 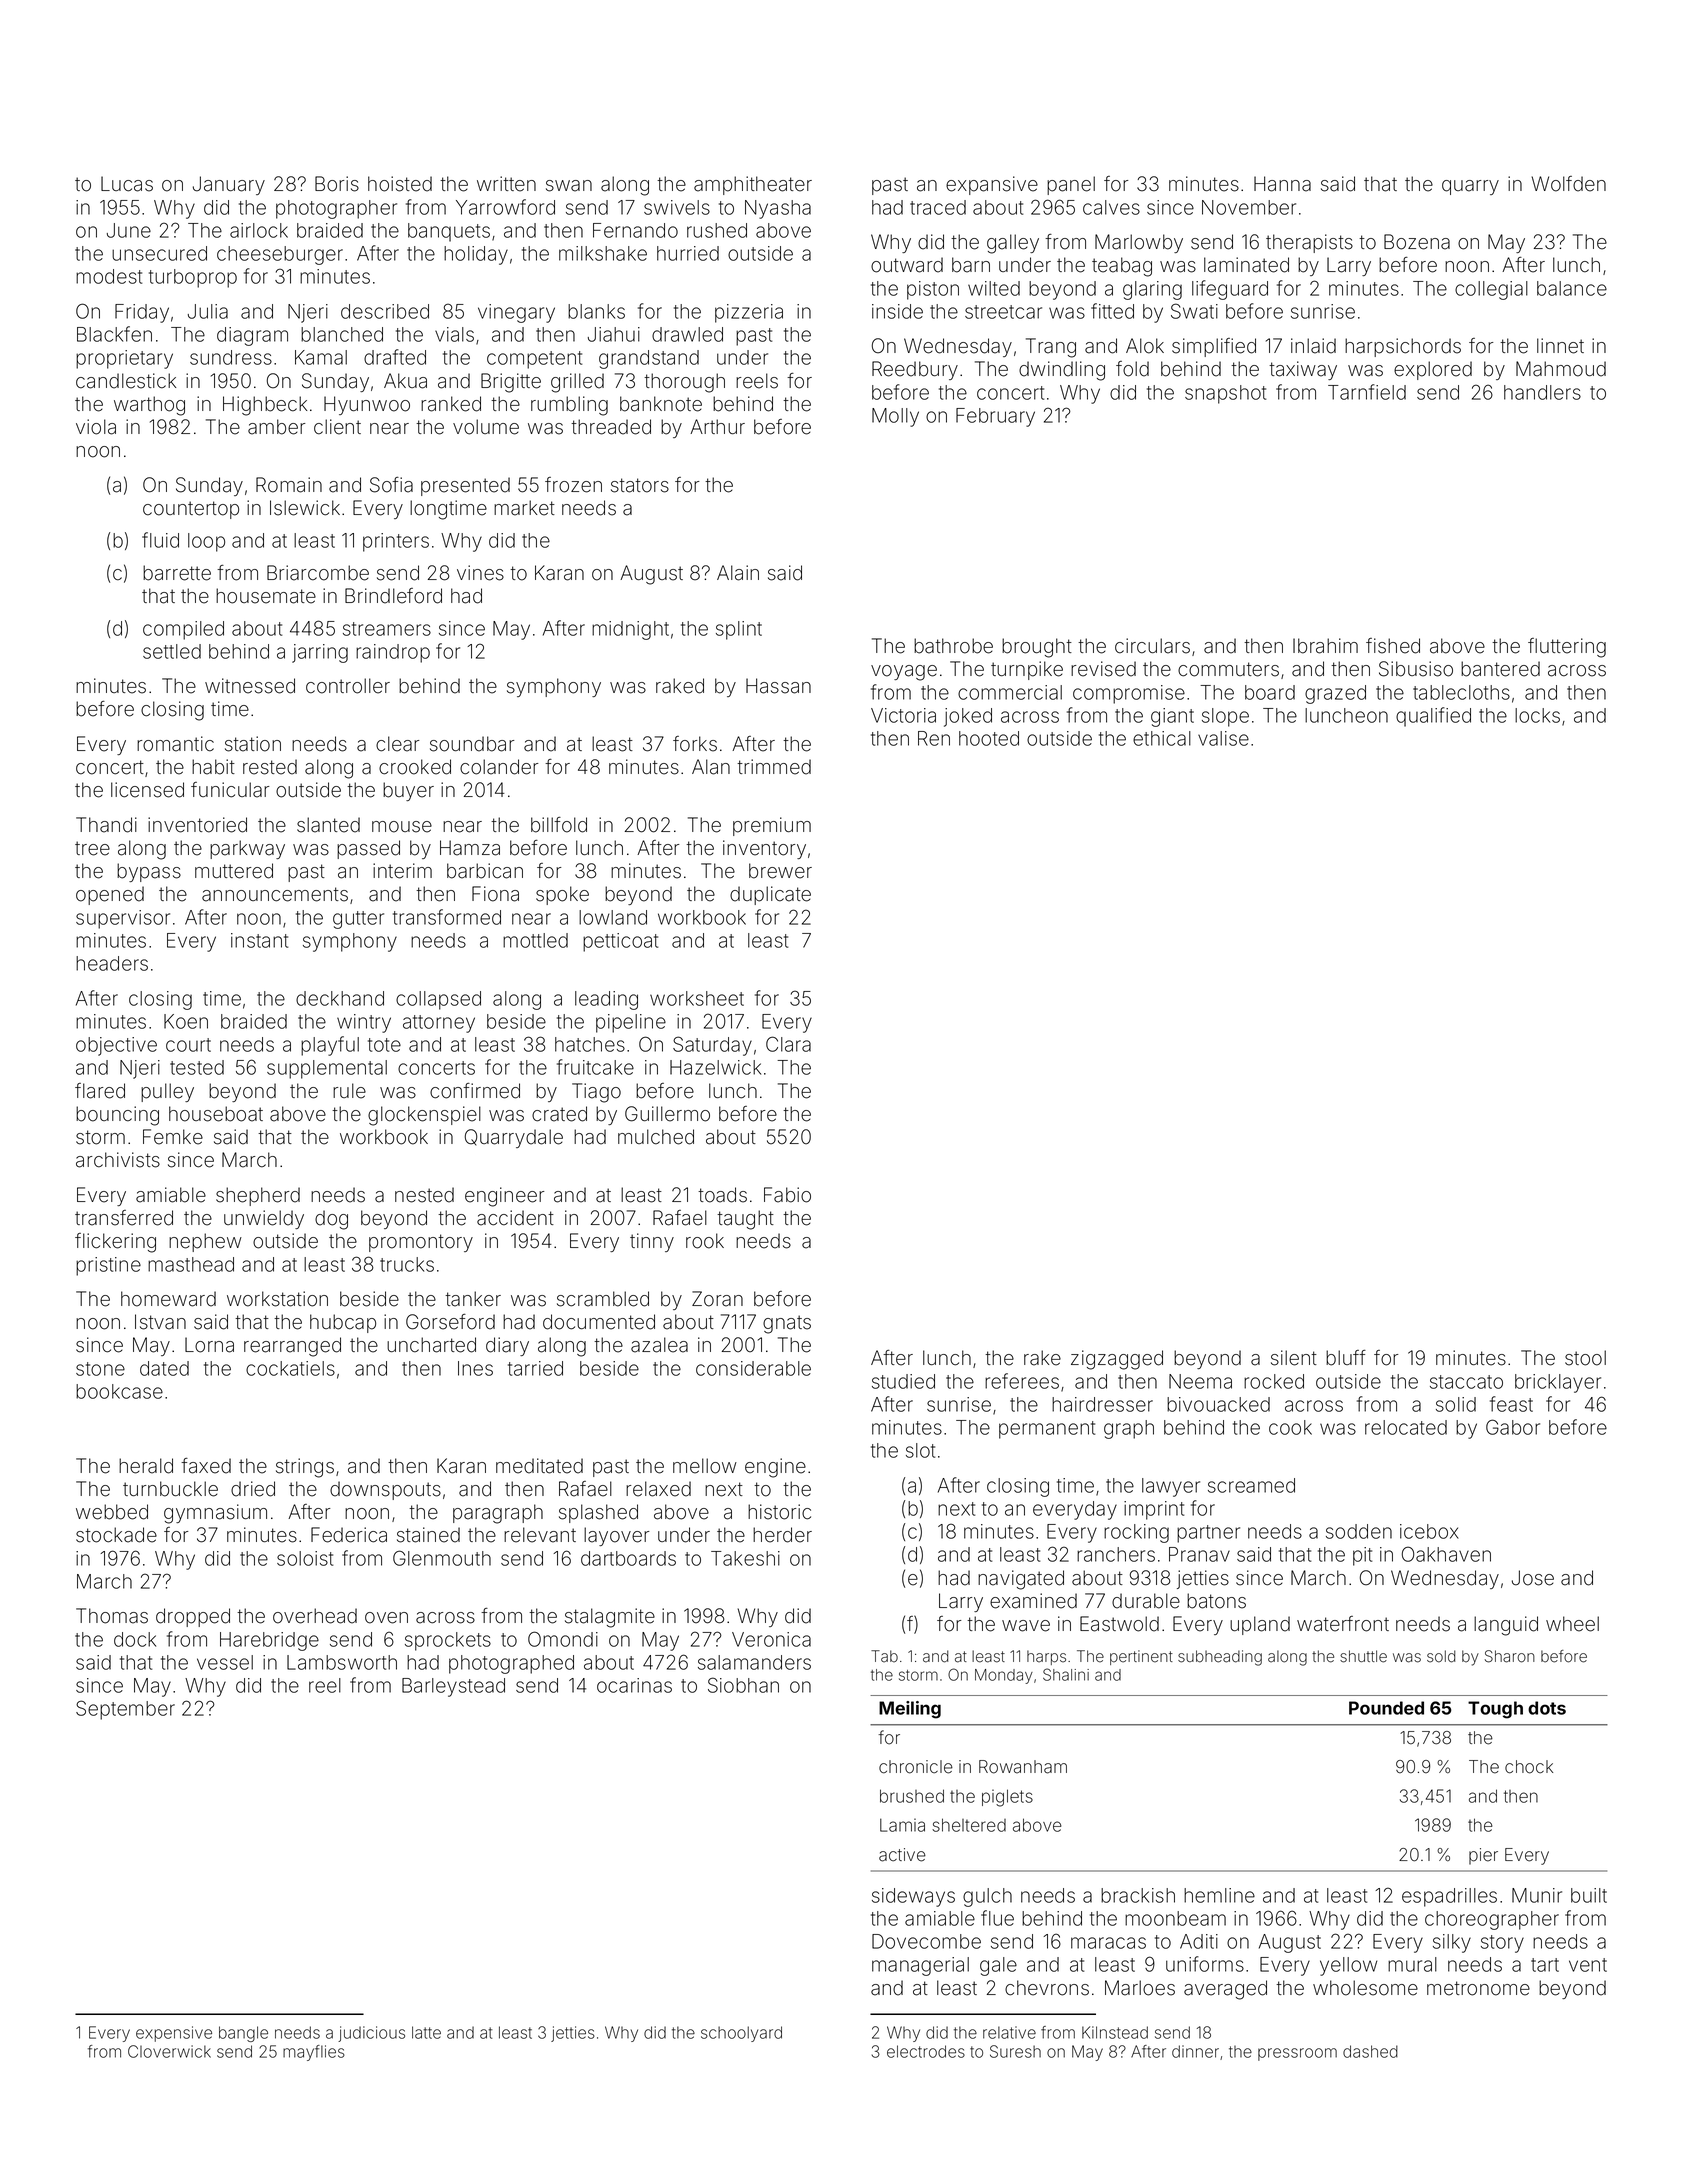 I want to click on stockade, so click(x=116, y=1535).
